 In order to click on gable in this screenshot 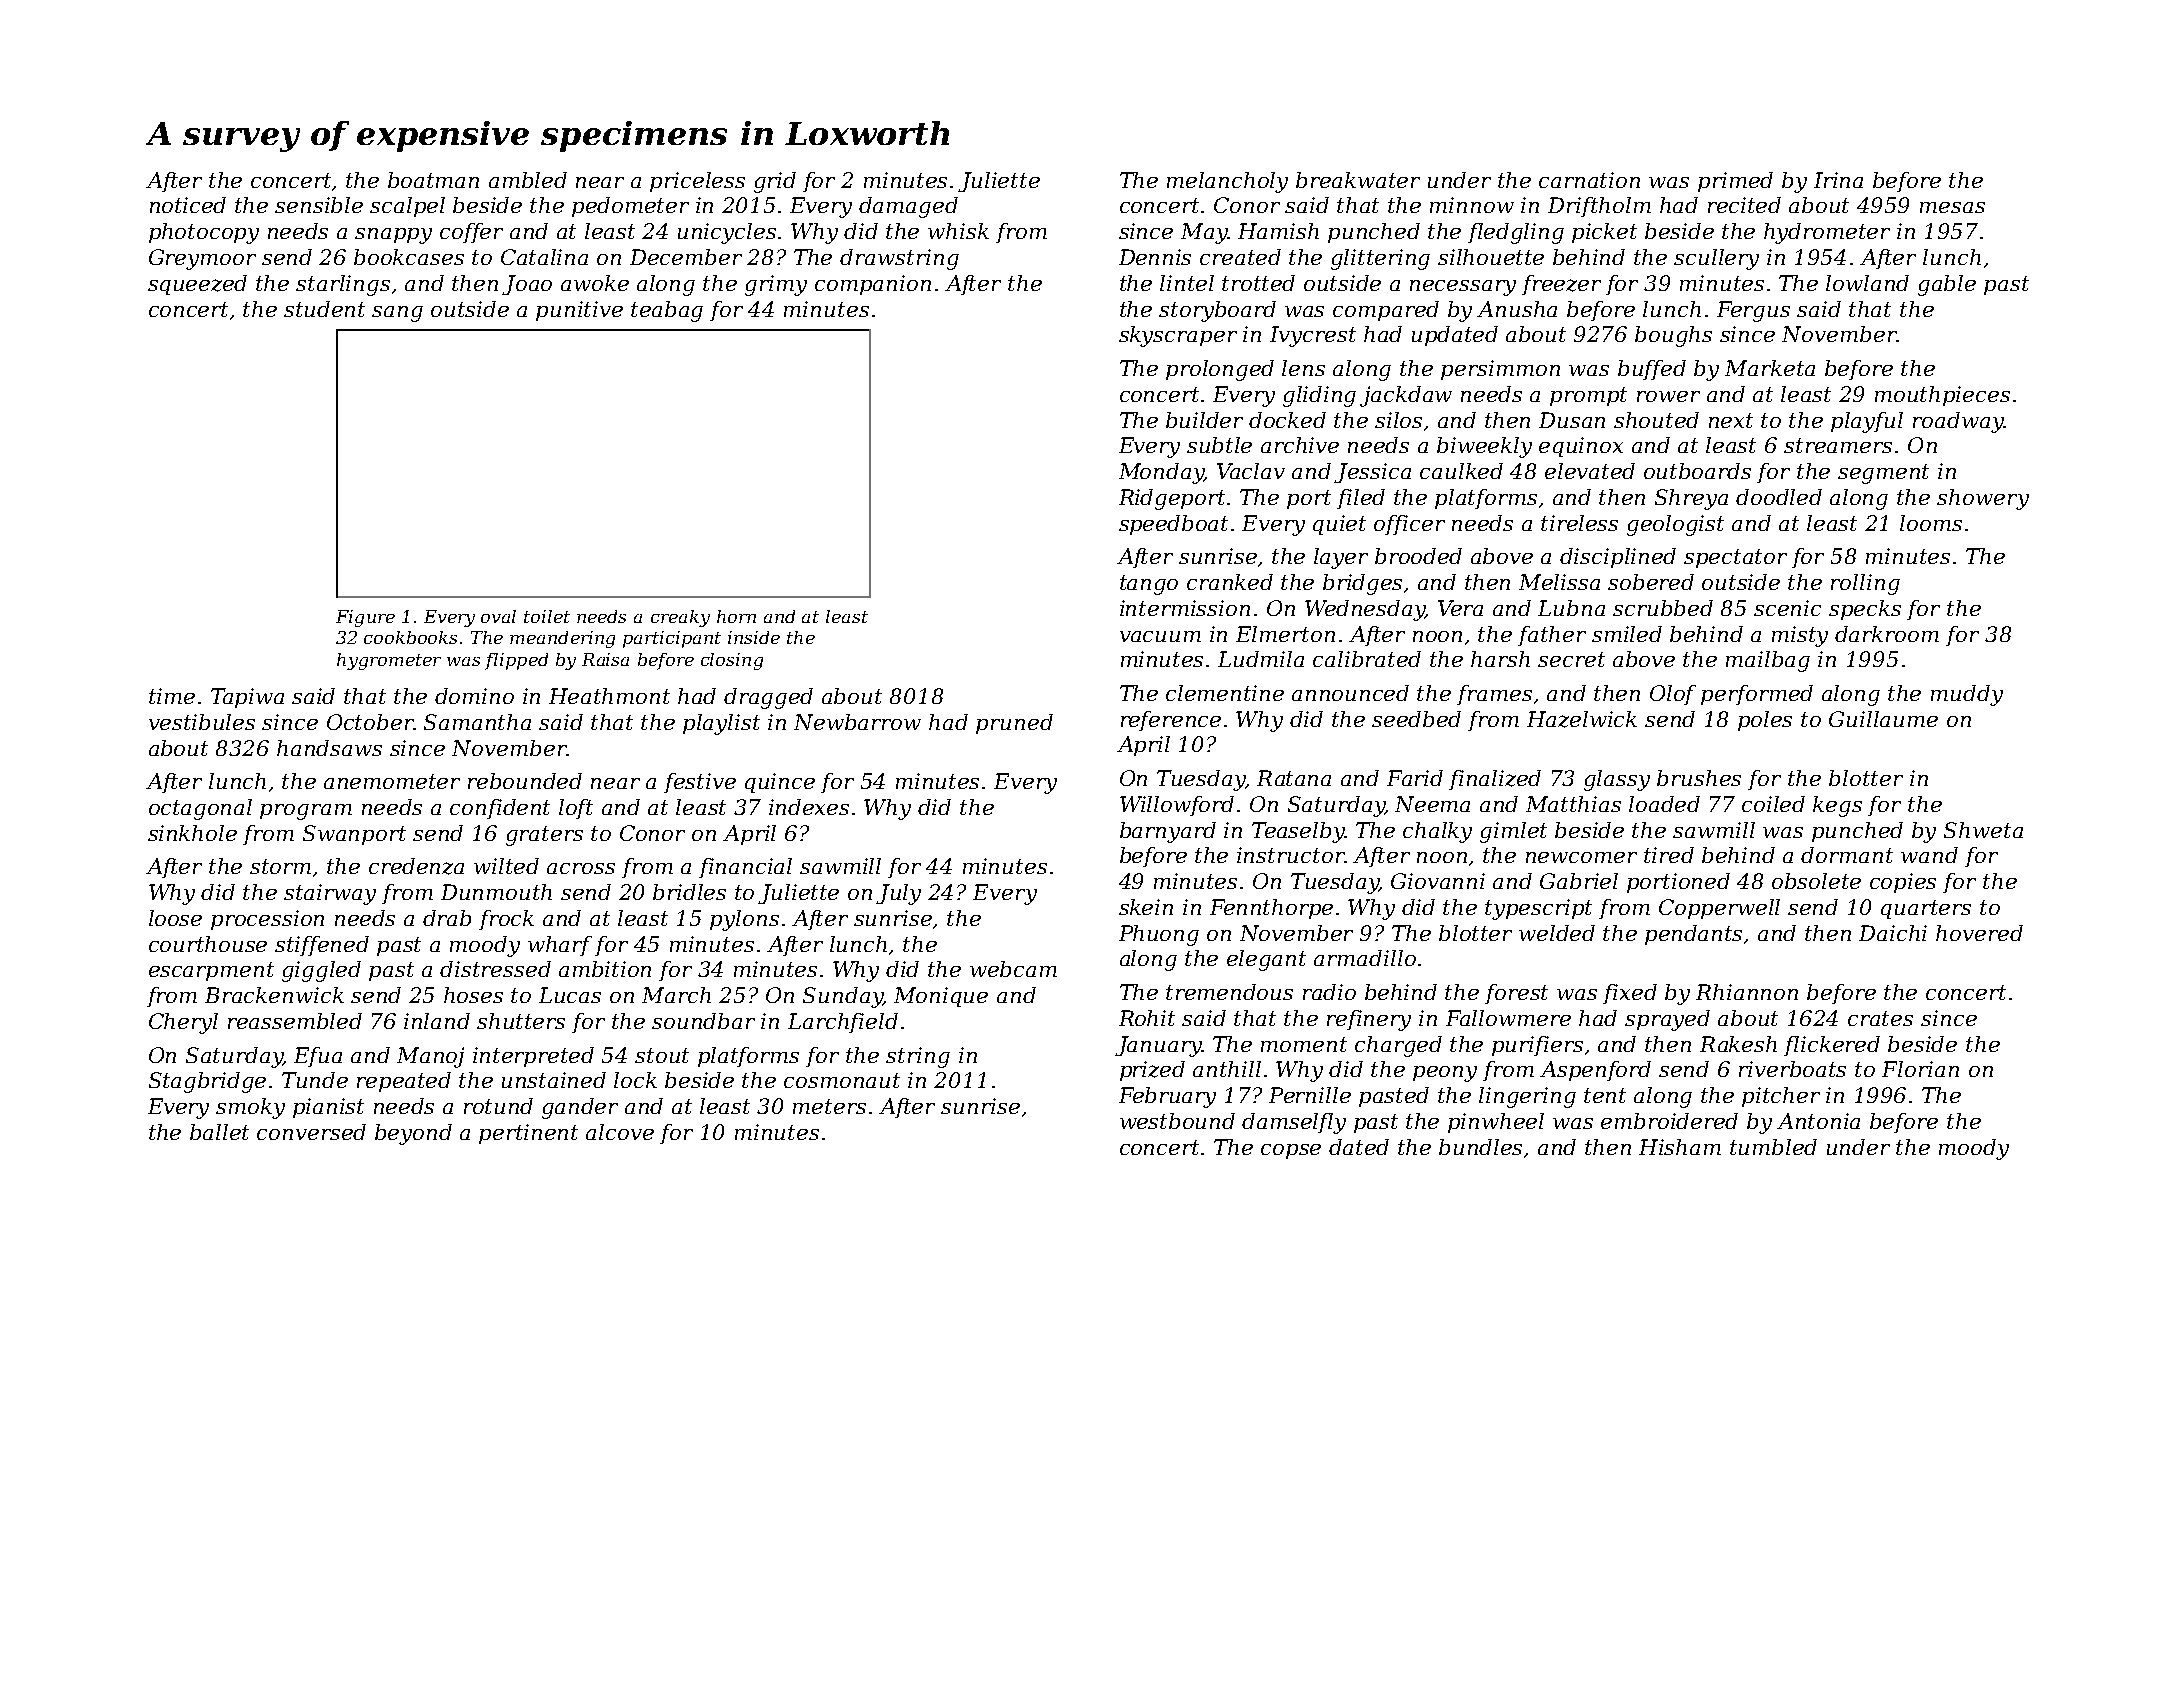, I will do `click(1947, 285)`.
